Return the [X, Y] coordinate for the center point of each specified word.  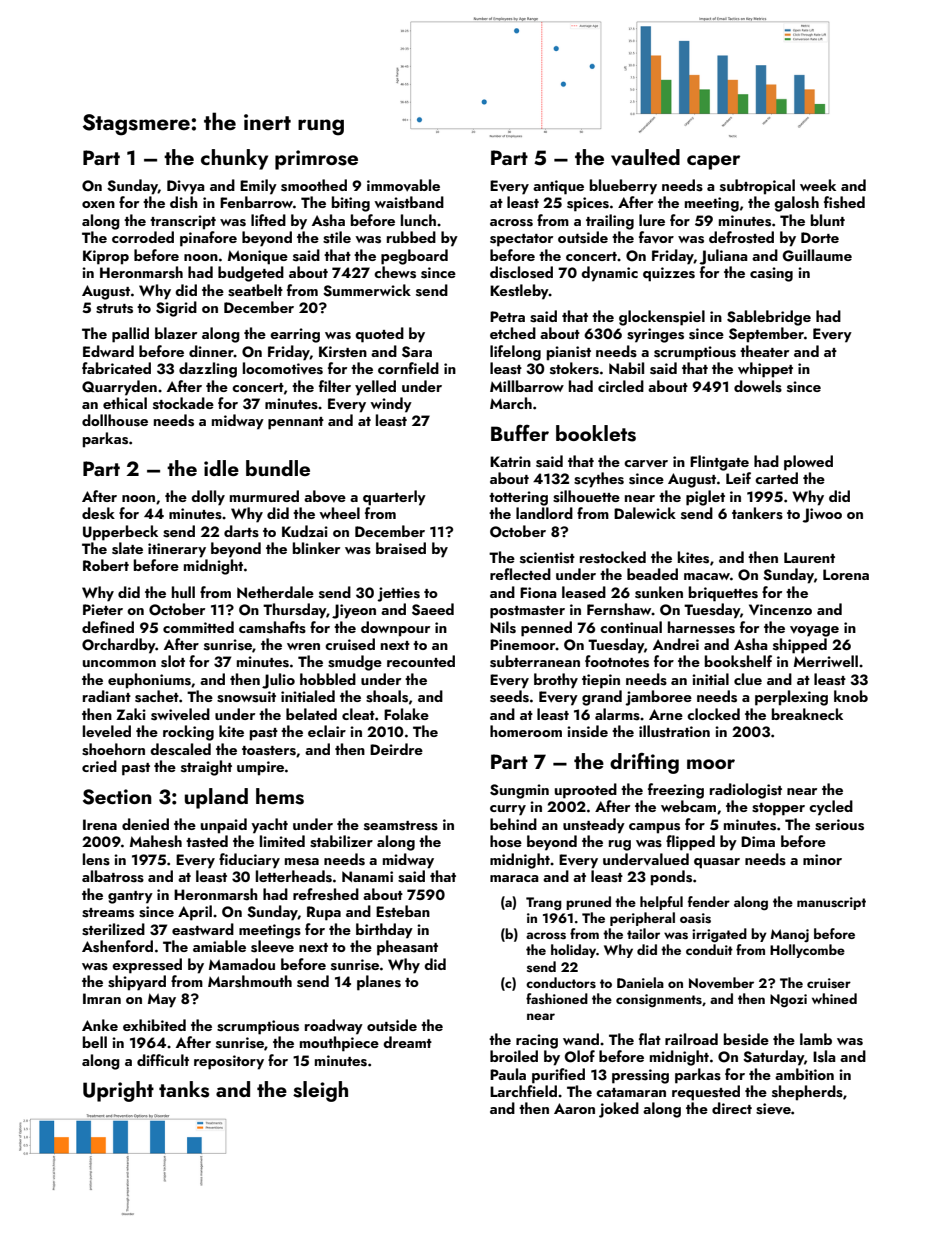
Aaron [574, 1108]
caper [713, 162]
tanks [184, 1089]
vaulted [645, 157]
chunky [234, 159]
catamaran [631, 1092]
